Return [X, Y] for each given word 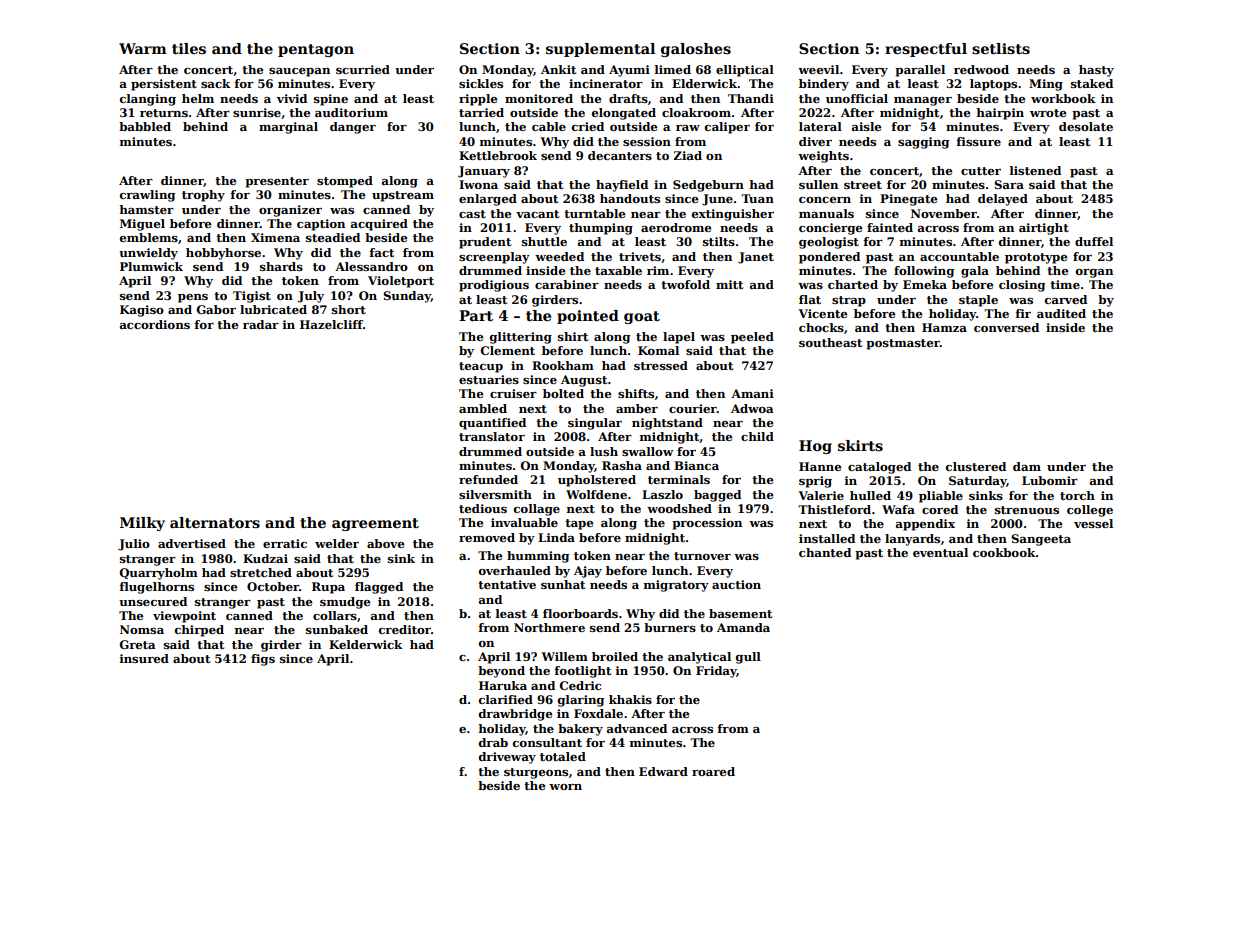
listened [1035, 170]
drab [493, 742]
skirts [860, 445]
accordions [155, 324]
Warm [143, 48]
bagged [717, 496]
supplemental [600, 50]
